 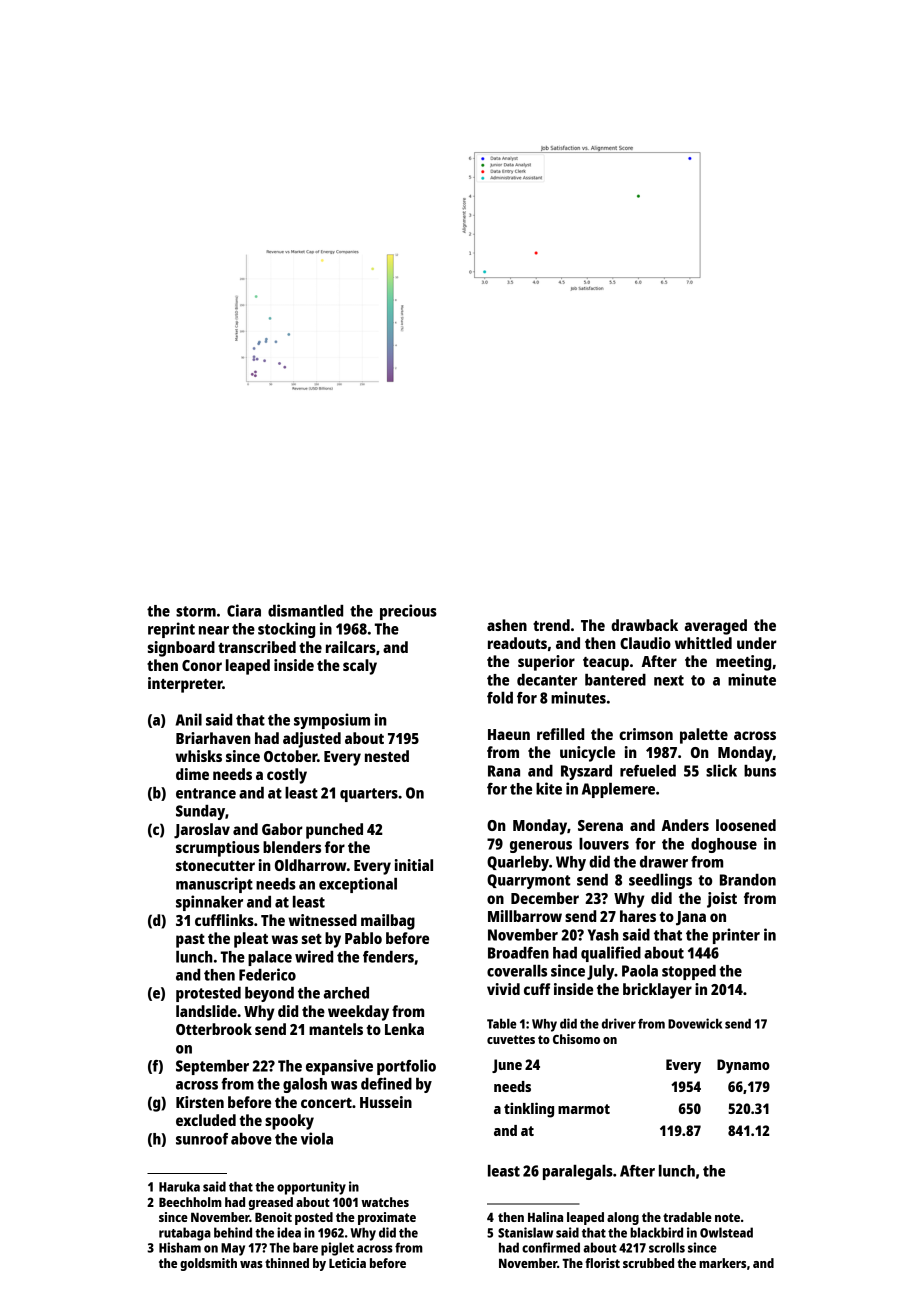 I want to click on Haeun, so click(x=509, y=734).
